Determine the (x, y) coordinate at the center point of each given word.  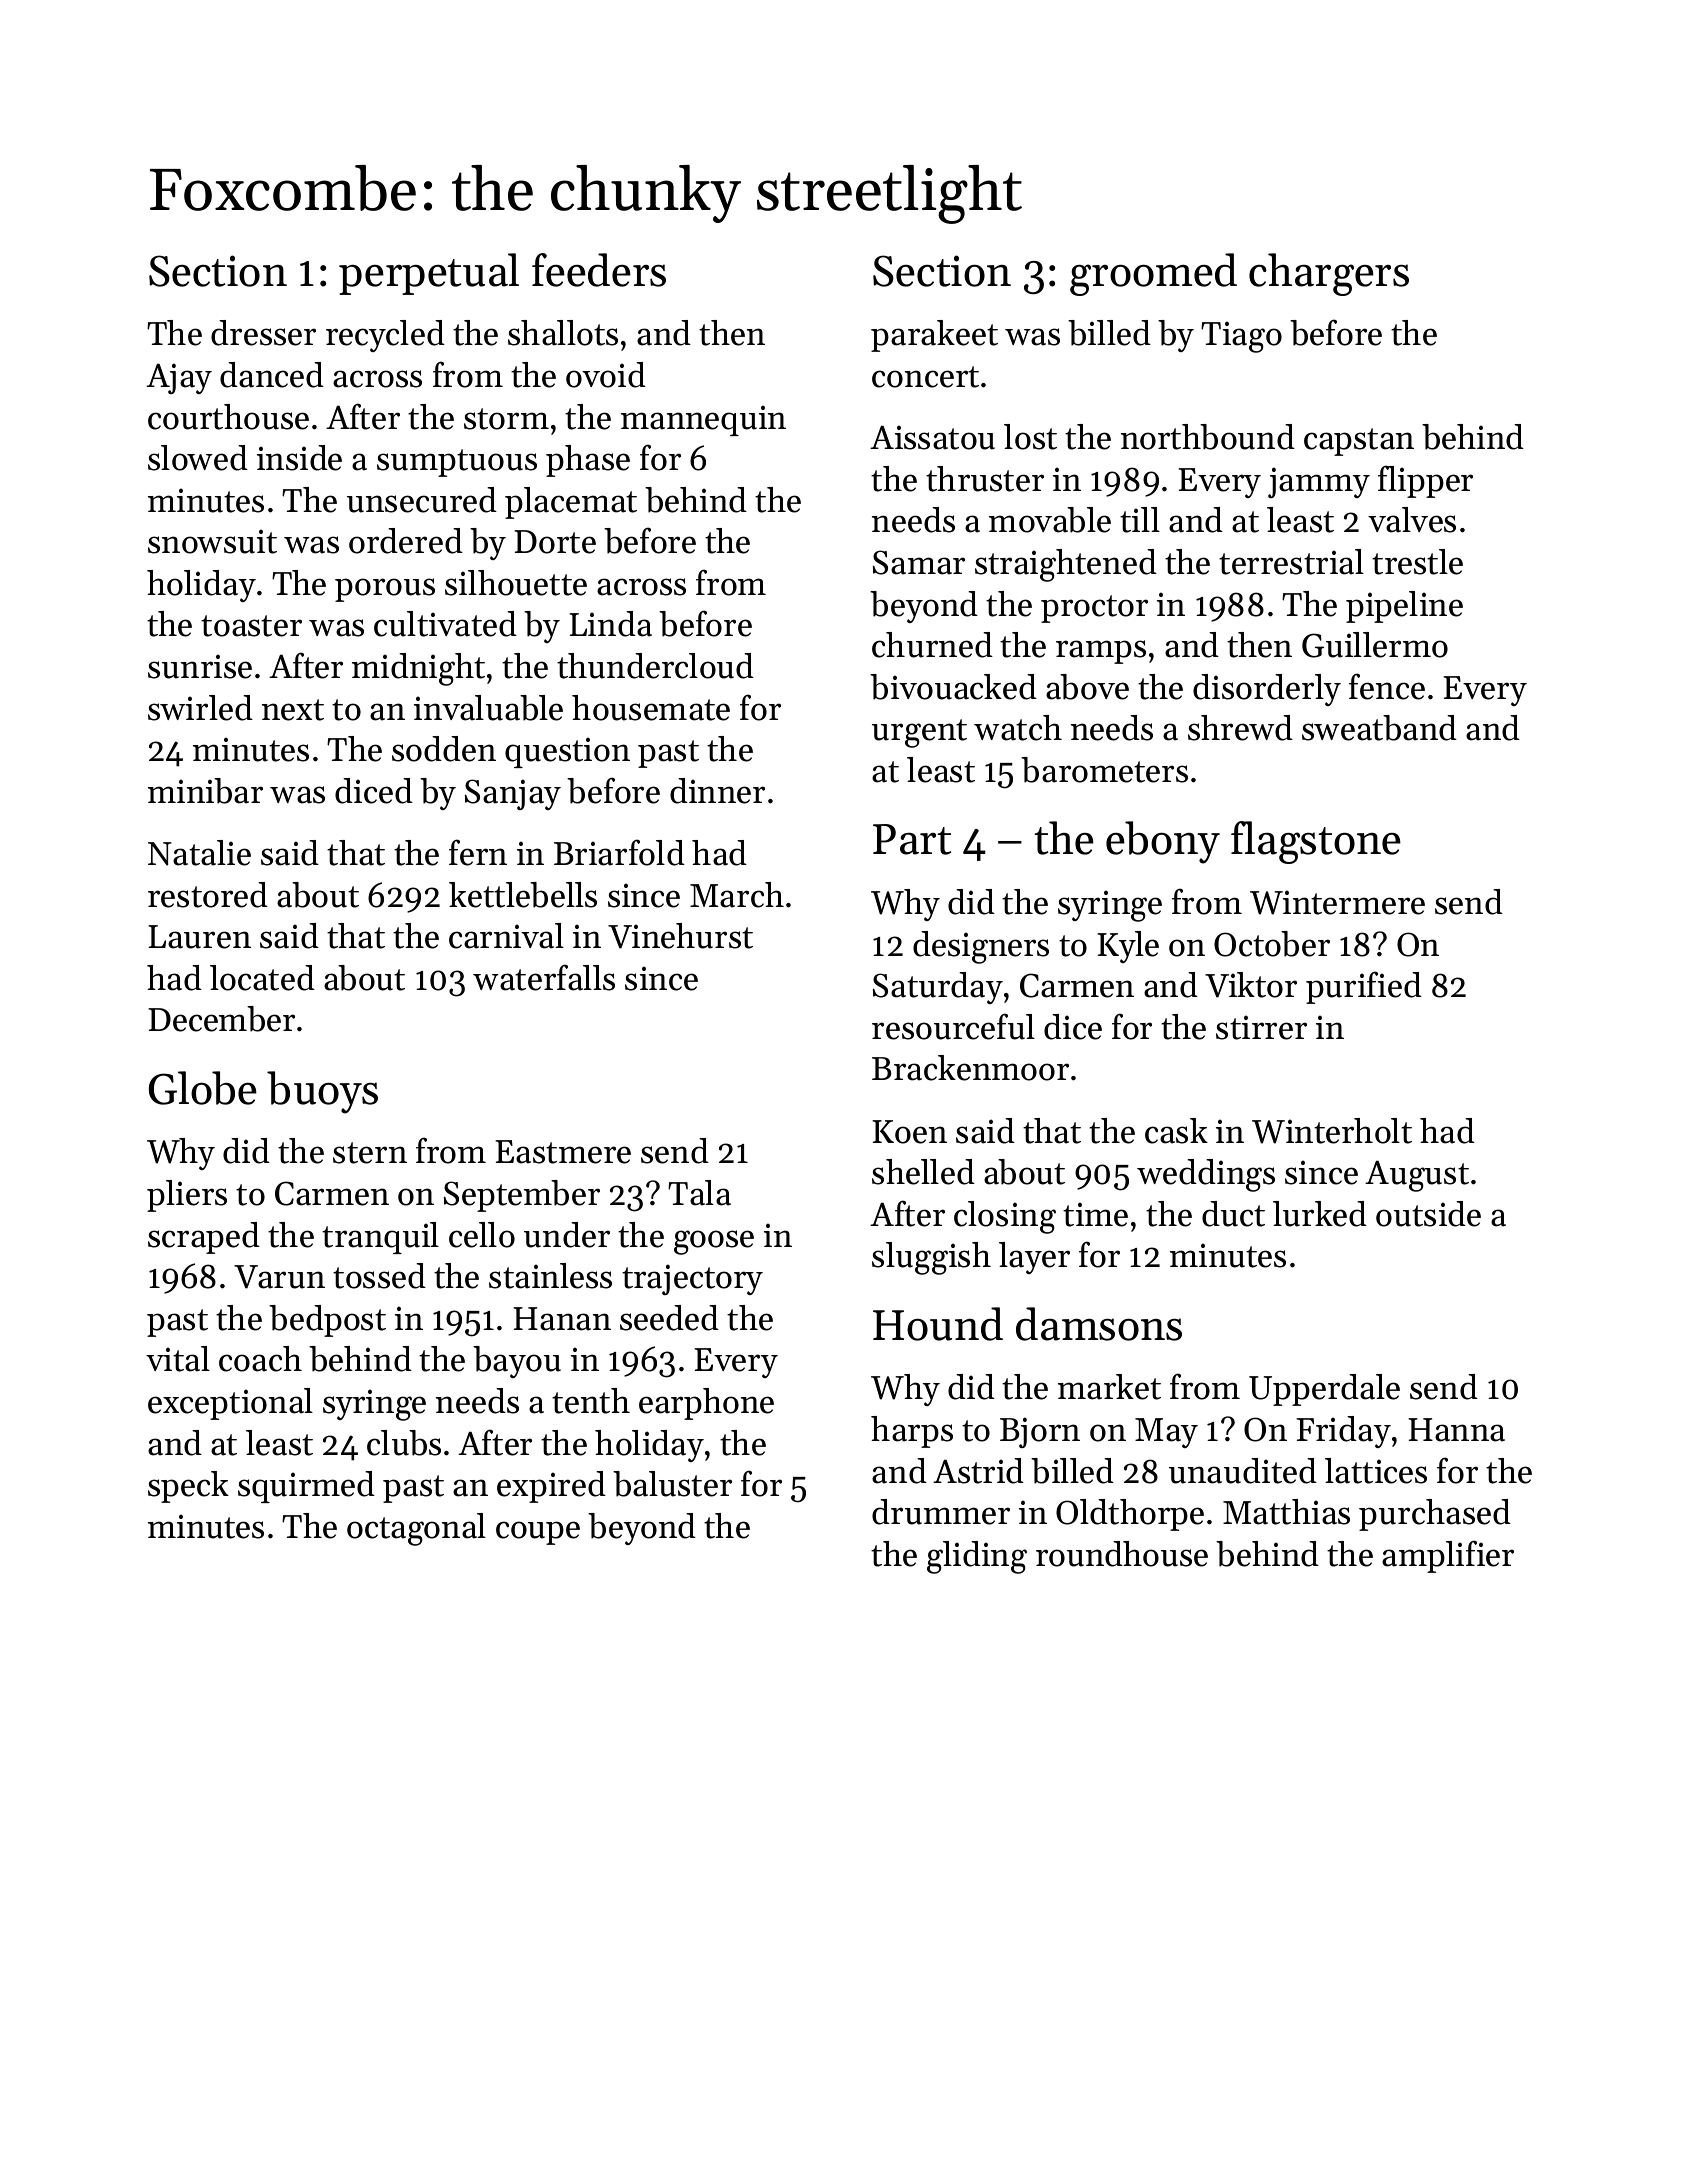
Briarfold (619, 852)
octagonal (416, 1529)
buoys (322, 1092)
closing (1005, 1217)
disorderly (1267, 690)
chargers (1329, 274)
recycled (385, 336)
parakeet (934, 336)
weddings (1206, 1175)
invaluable (488, 708)
